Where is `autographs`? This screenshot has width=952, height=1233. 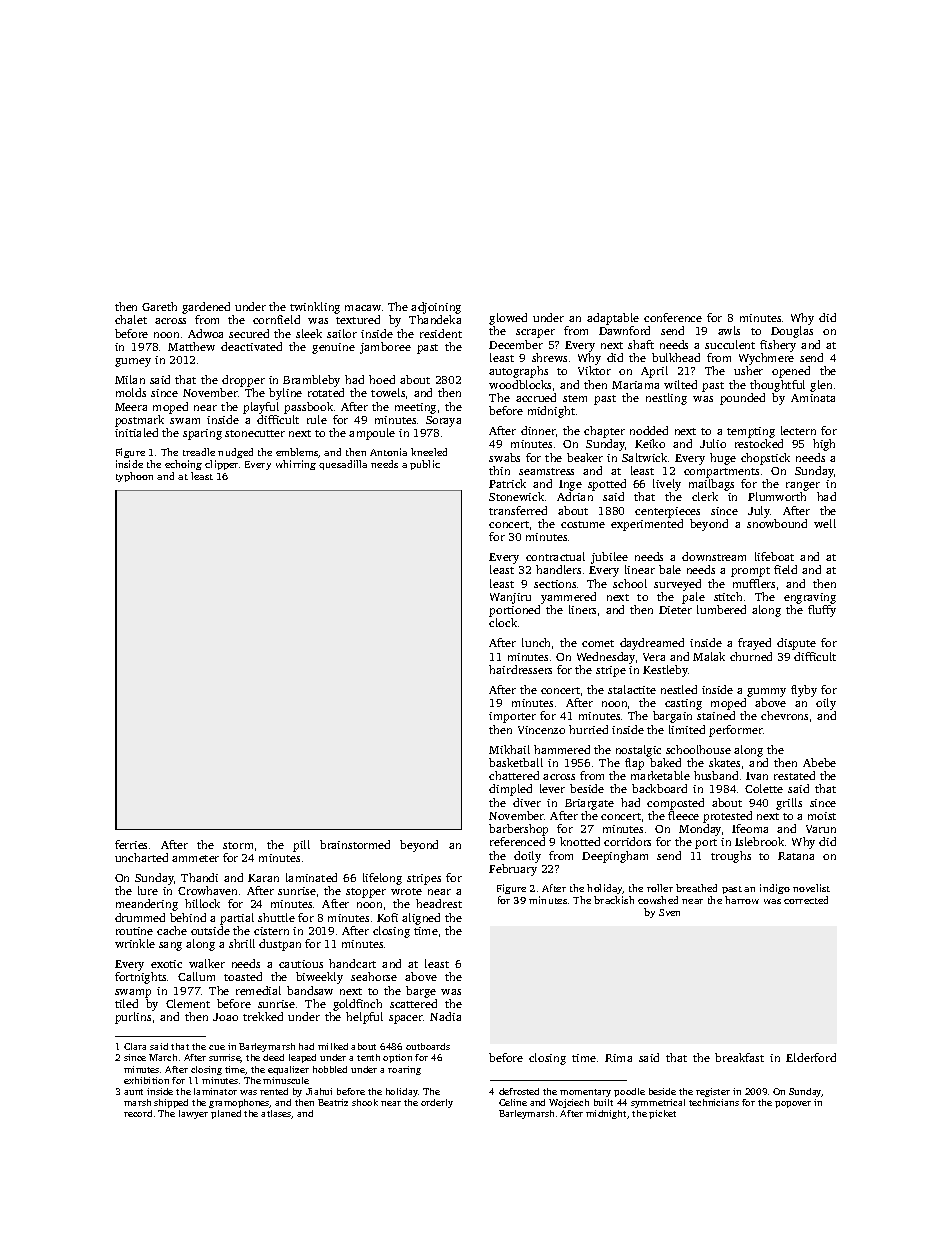
autographs is located at coordinates (518, 372).
